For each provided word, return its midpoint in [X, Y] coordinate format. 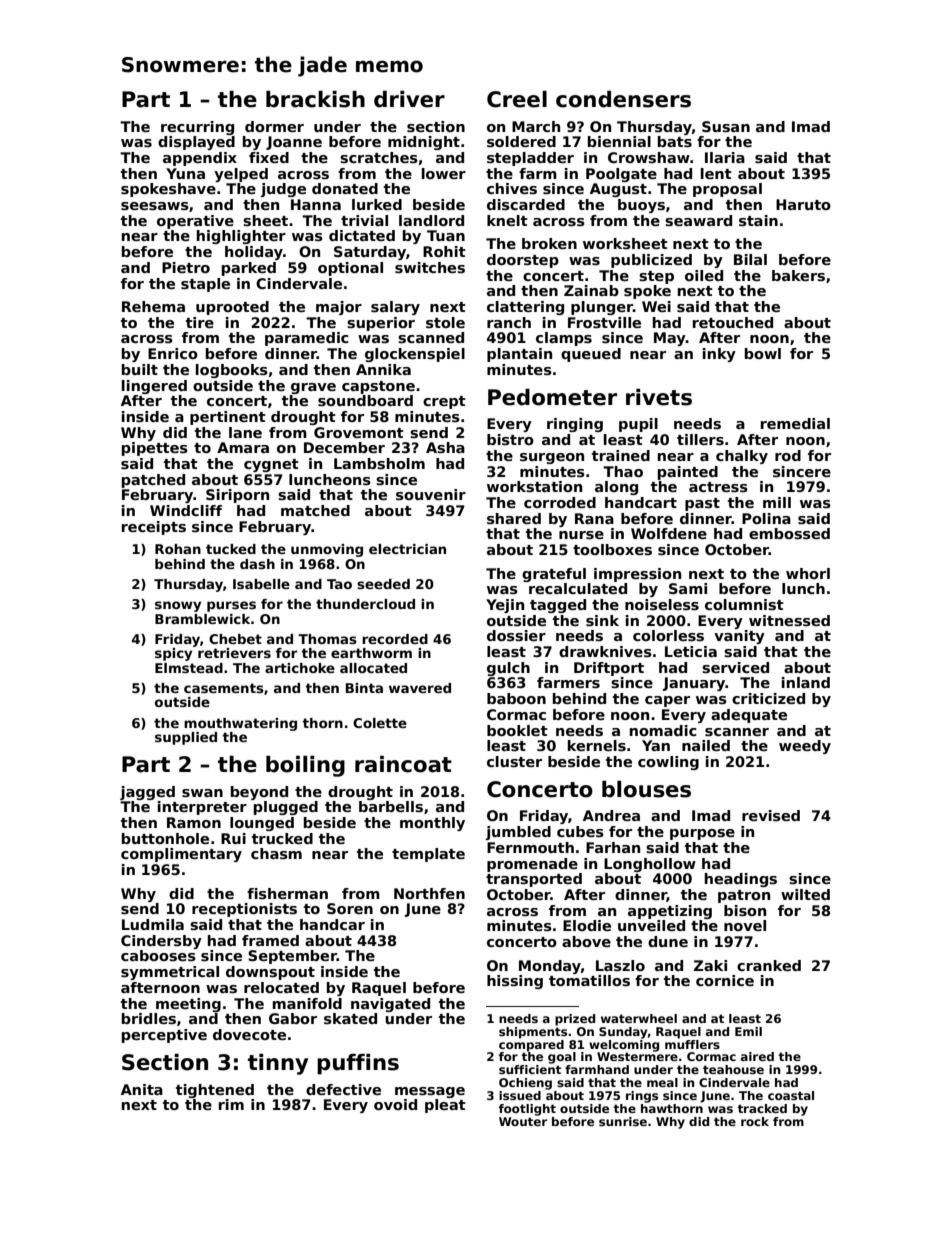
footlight [527, 1110]
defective [343, 1089]
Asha [445, 447]
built [140, 369]
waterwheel [639, 1018]
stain [758, 220]
